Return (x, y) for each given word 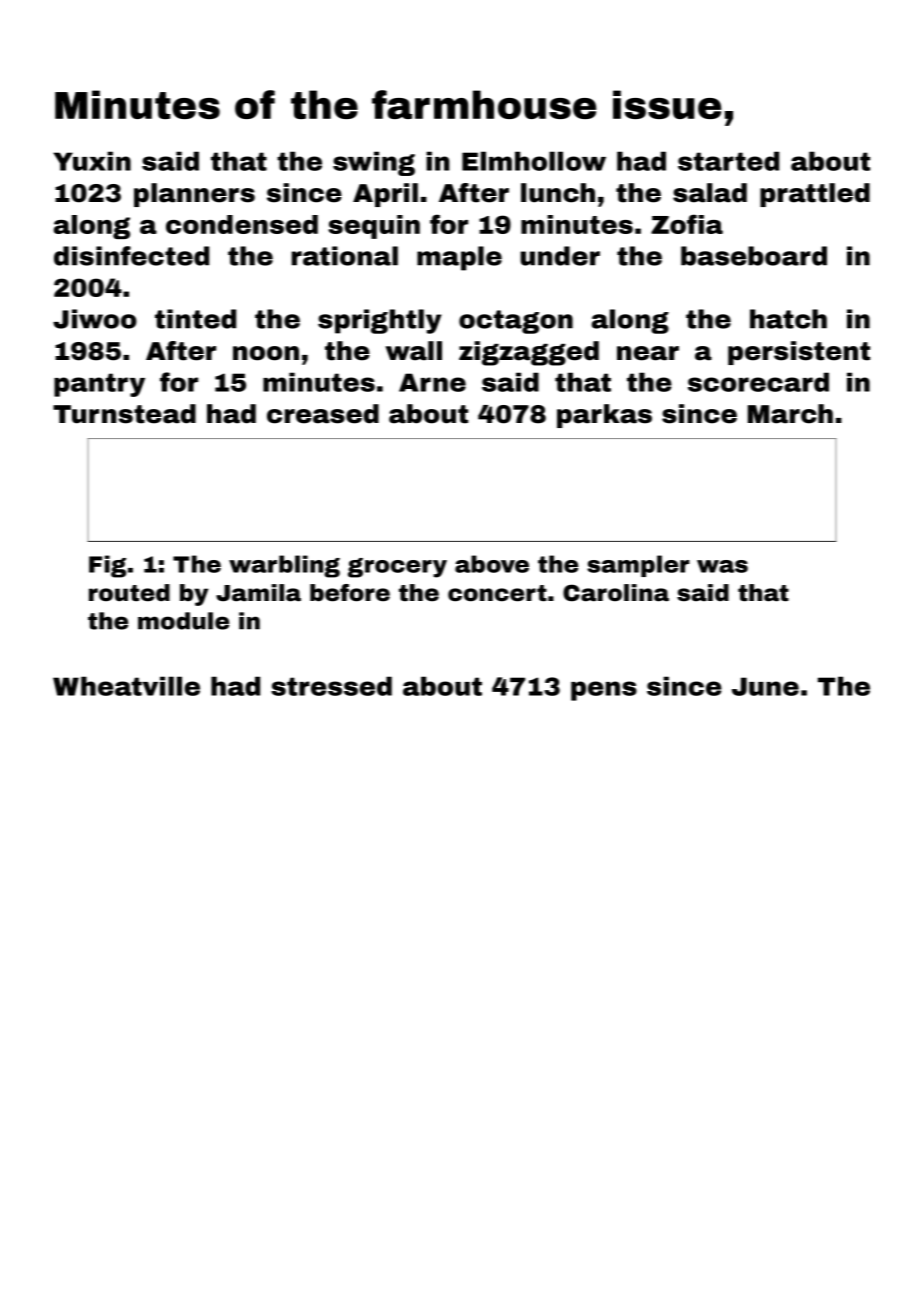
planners (194, 195)
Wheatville (126, 686)
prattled (815, 195)
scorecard (758, 382)
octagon (516, 322)
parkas (604, 416)
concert (497, 593)
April (385, 195)
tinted (195, 319)
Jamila (258, 593)
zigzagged (529, 353)
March (790, 414)
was (722, 566)
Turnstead (124, 414)
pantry (99, 385)
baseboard (754, 256)
